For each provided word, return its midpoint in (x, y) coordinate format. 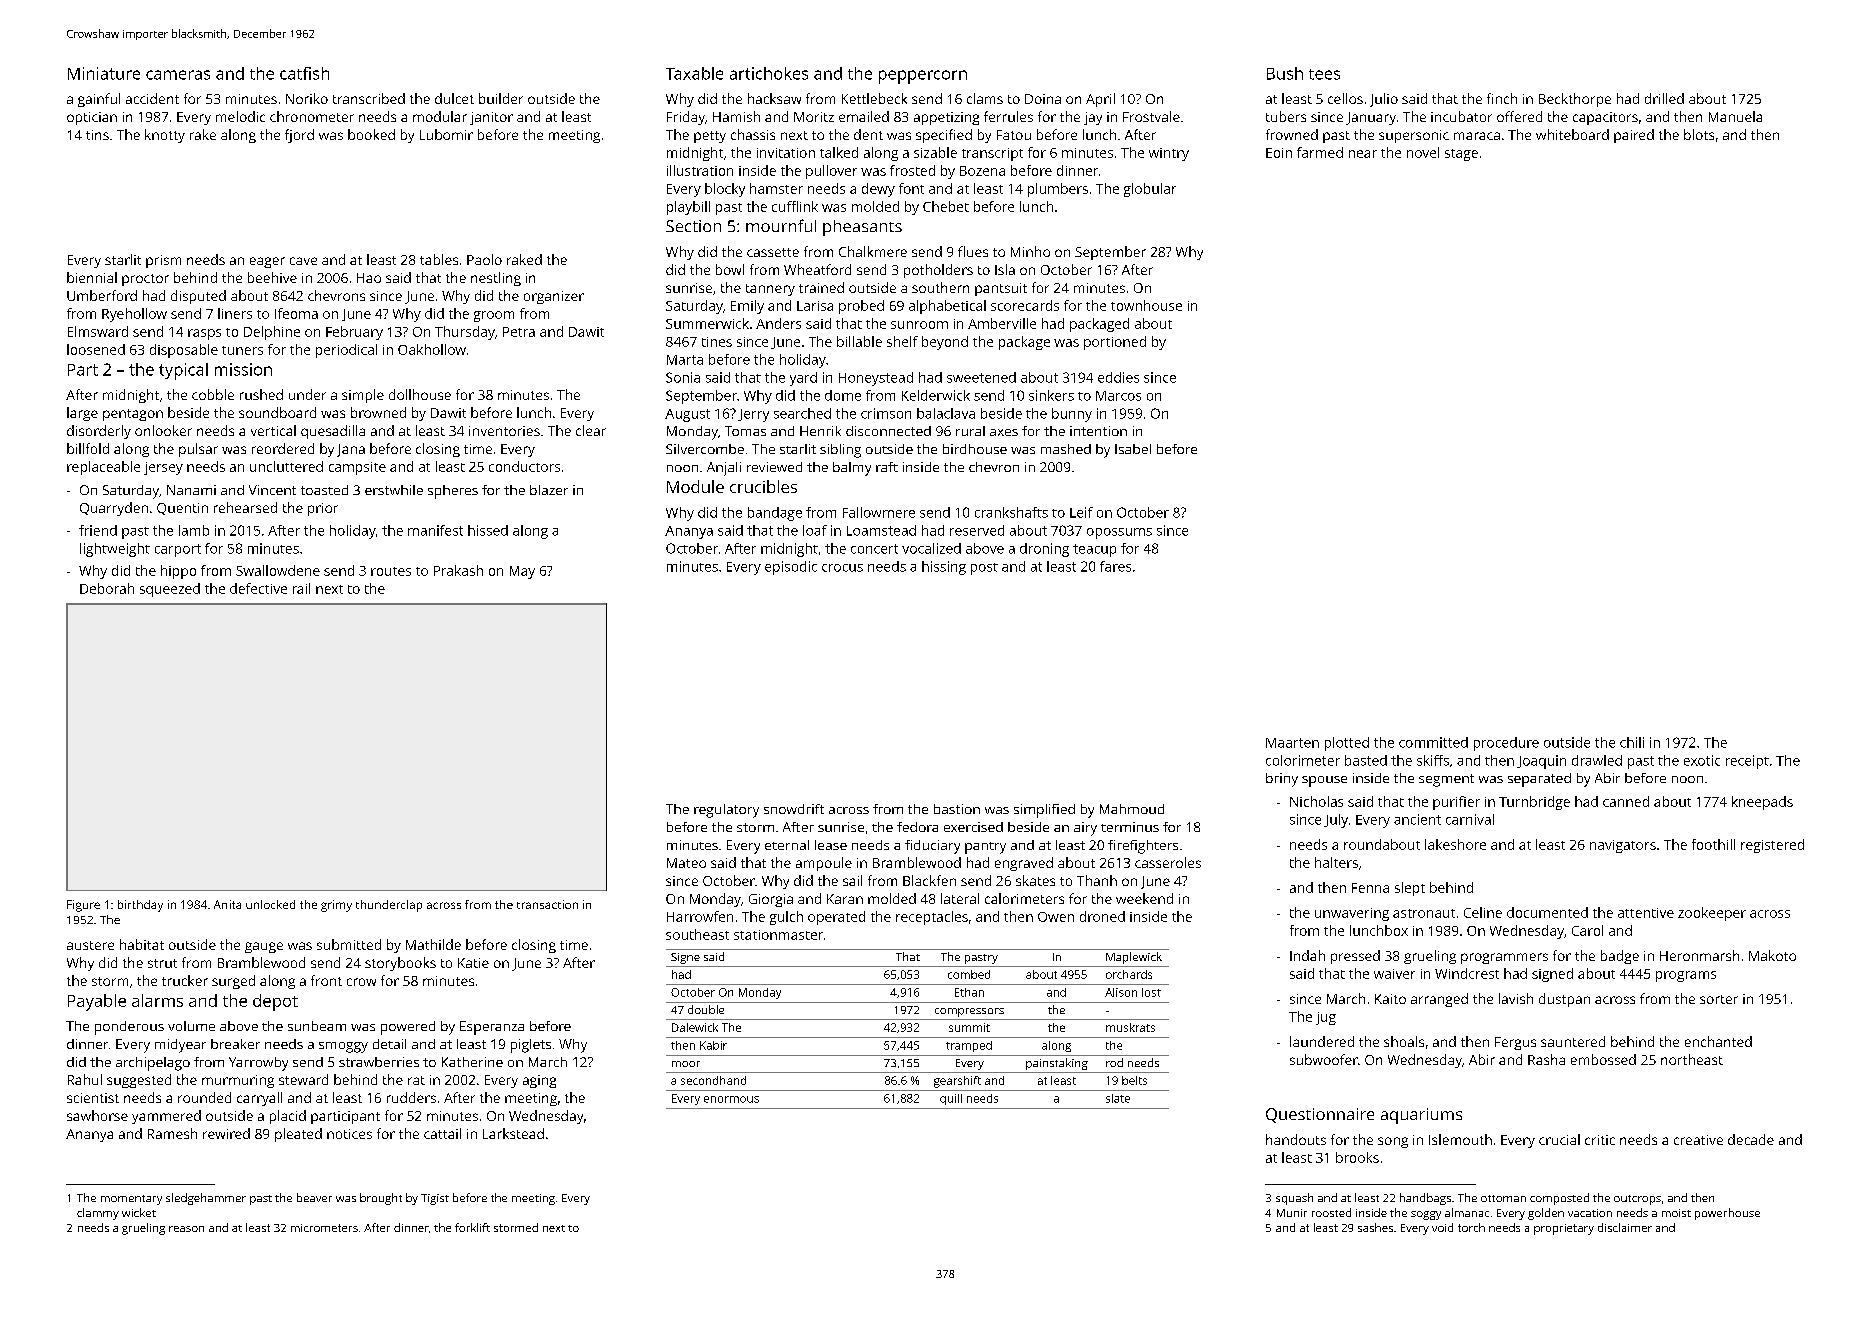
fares (1115, 566)
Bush (1285, 73)
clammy (98, 1214)
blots (1699, 134)
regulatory (726, 811)
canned (1626, 801)
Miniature (104, 73)
